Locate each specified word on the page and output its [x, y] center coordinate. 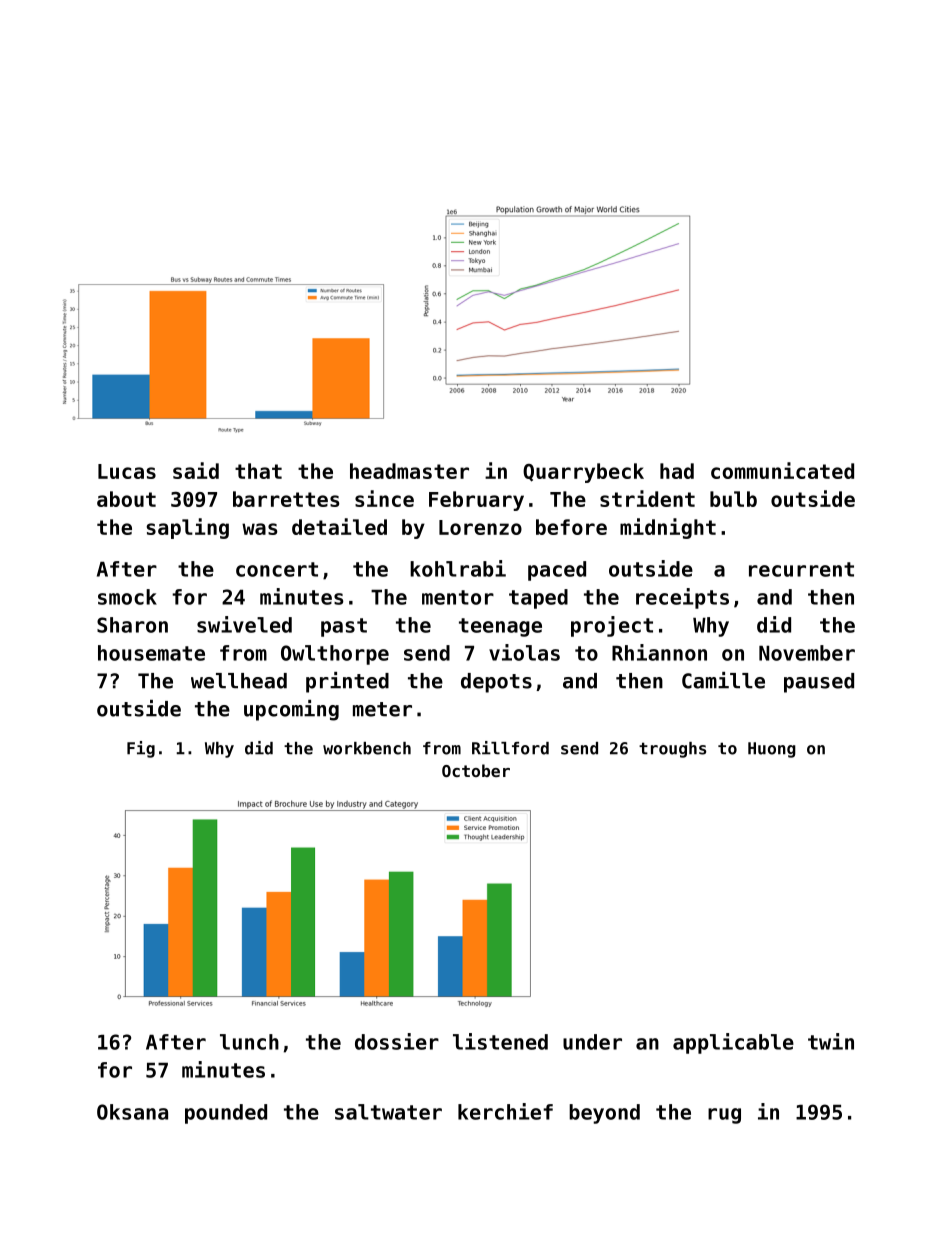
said [196, 470]
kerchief [505, 1111]
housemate [151, 653]
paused [819, 683]
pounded [226, 1114]
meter [382, 709]
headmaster [409, 471]
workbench [367, 748]
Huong [772, 750]
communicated [782, 470]
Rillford [510, 748]
